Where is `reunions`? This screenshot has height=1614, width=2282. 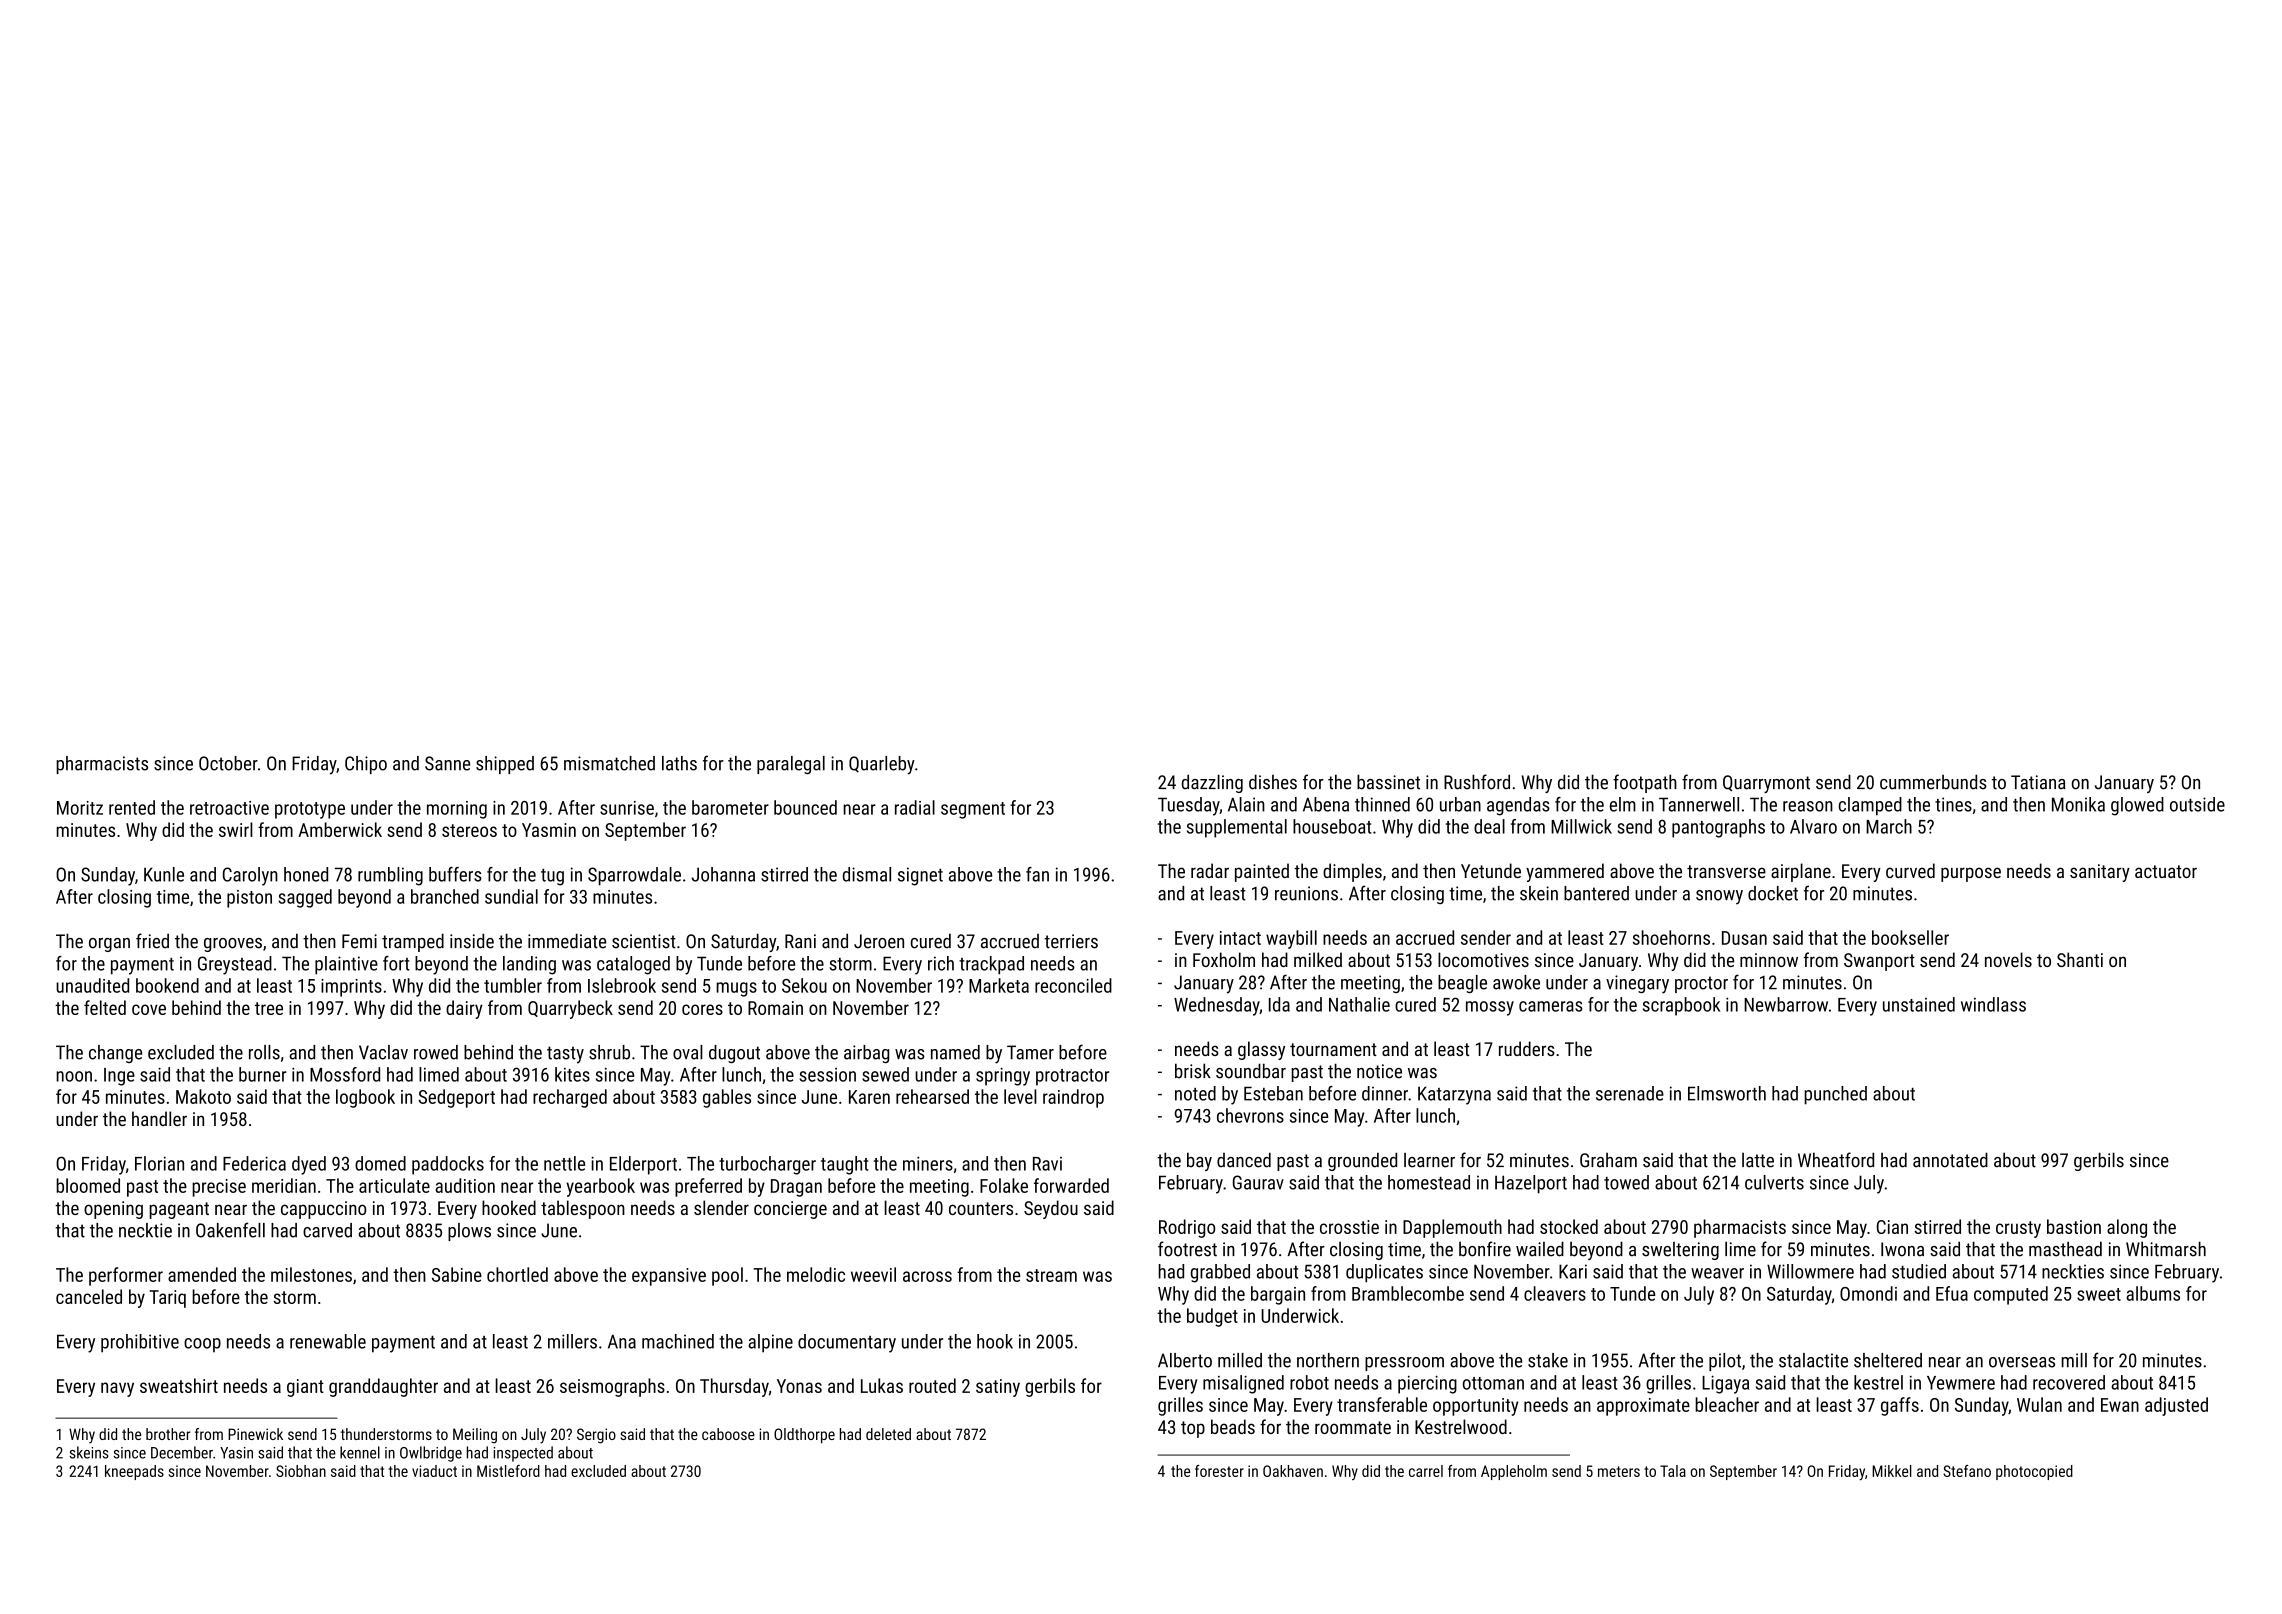
reunions is located at coordinates (1306, 893).
